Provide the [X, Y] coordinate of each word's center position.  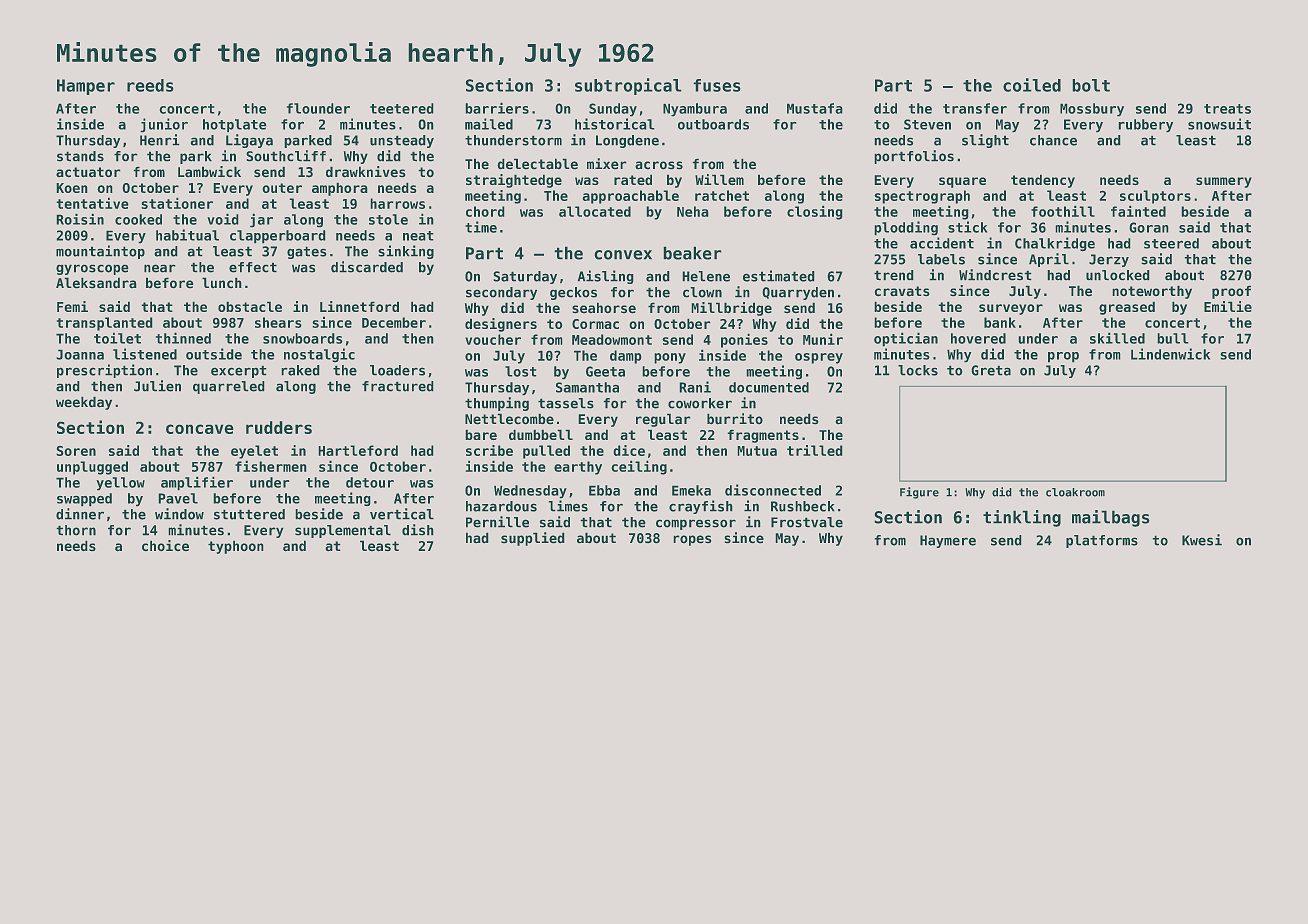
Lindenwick [1170, 354]
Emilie [1228, 306]
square [962, 182]
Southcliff [286, 156]
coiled [1032, 85]
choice [165, 546]
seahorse [604, 308]
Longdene [627, 141]
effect [253, 267]
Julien [157, 386]
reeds [150, 85]
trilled [815, 450]
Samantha [587, 387]
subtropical [628, 86]
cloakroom [1075, 492]
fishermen [271, 466]
